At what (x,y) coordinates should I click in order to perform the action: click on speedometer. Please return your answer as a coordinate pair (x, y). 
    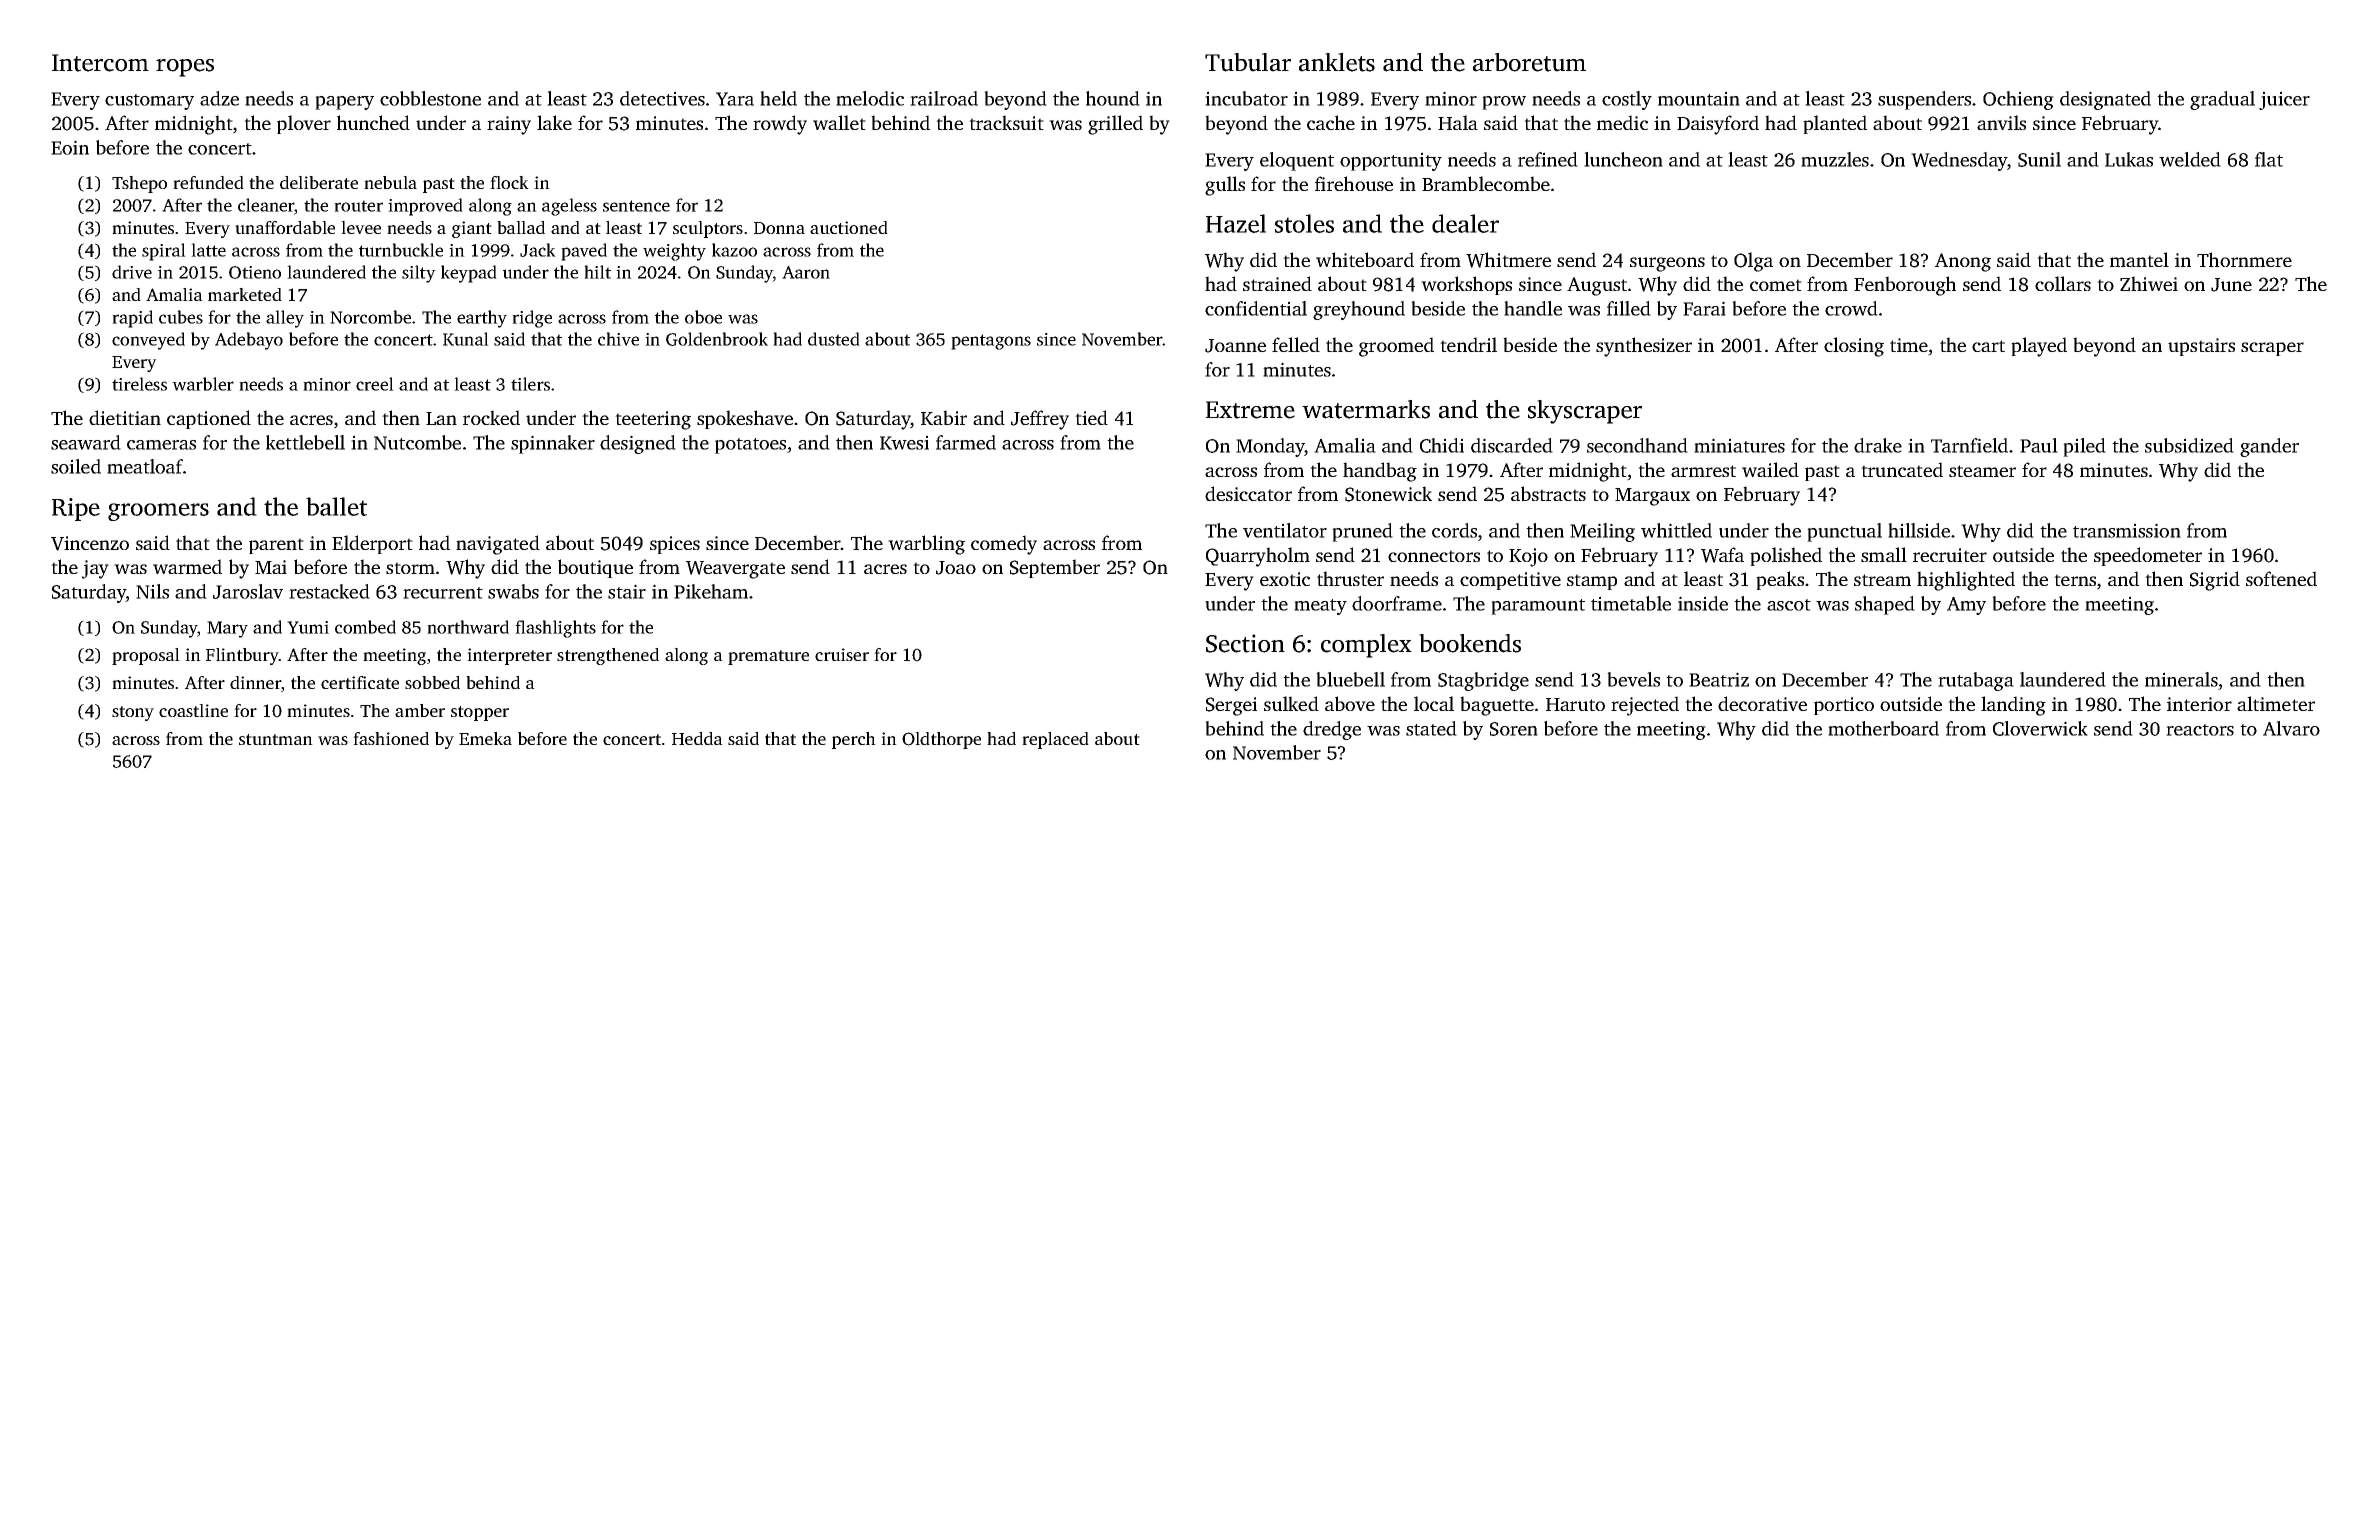
    Looking at the image, I should click on (2148, 556).
